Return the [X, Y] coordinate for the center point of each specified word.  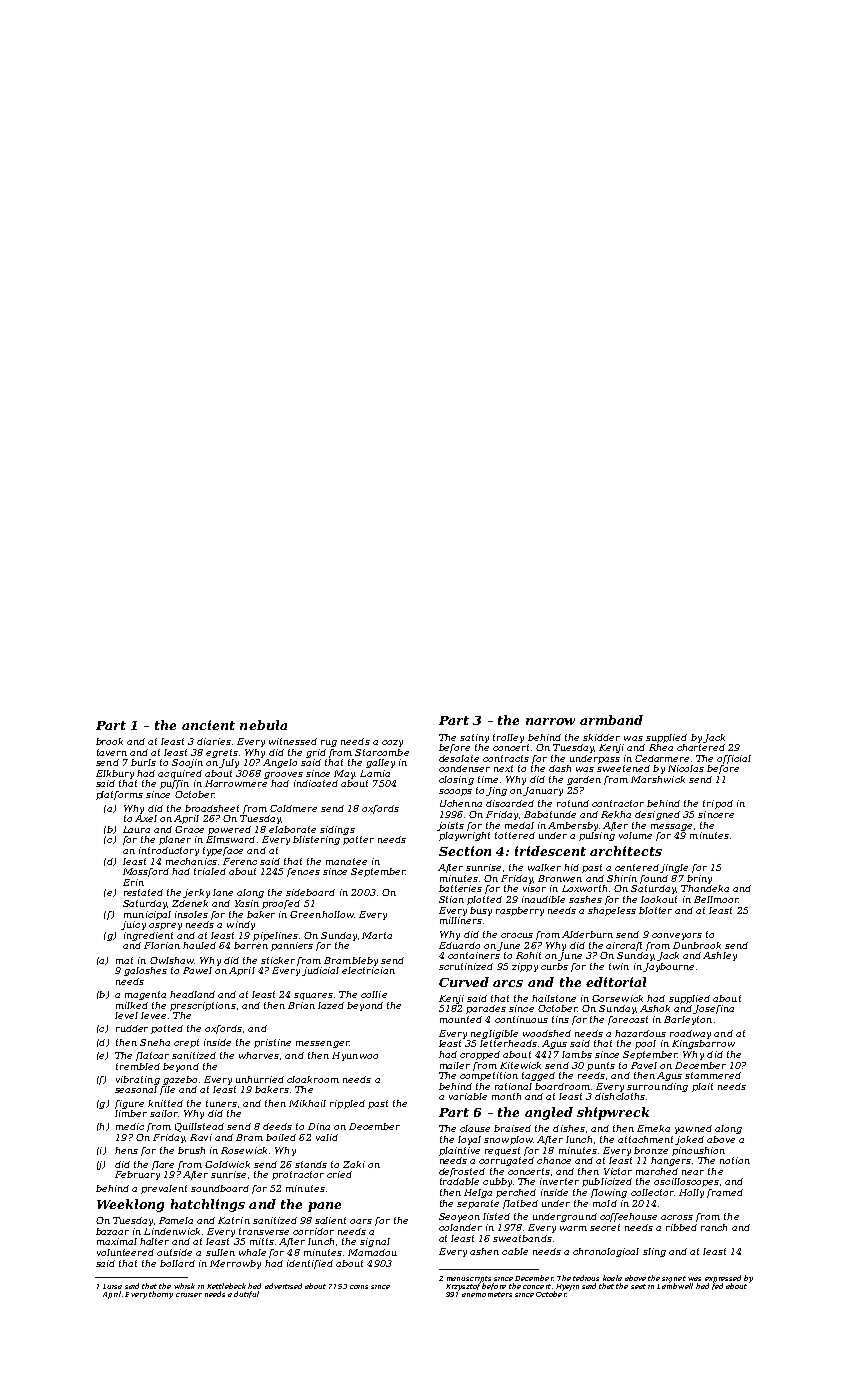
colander [460, 1227]
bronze [651, 1150]
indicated [316, 783]
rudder [132, 1028]
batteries [460, 888]
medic [130, 1126]
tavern [112, 752]
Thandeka [705, 888]
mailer [455, 1065]
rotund [573, 803]
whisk [184, 1286]
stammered [713, 1075]
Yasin [247, 903]
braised [512, 1128]
